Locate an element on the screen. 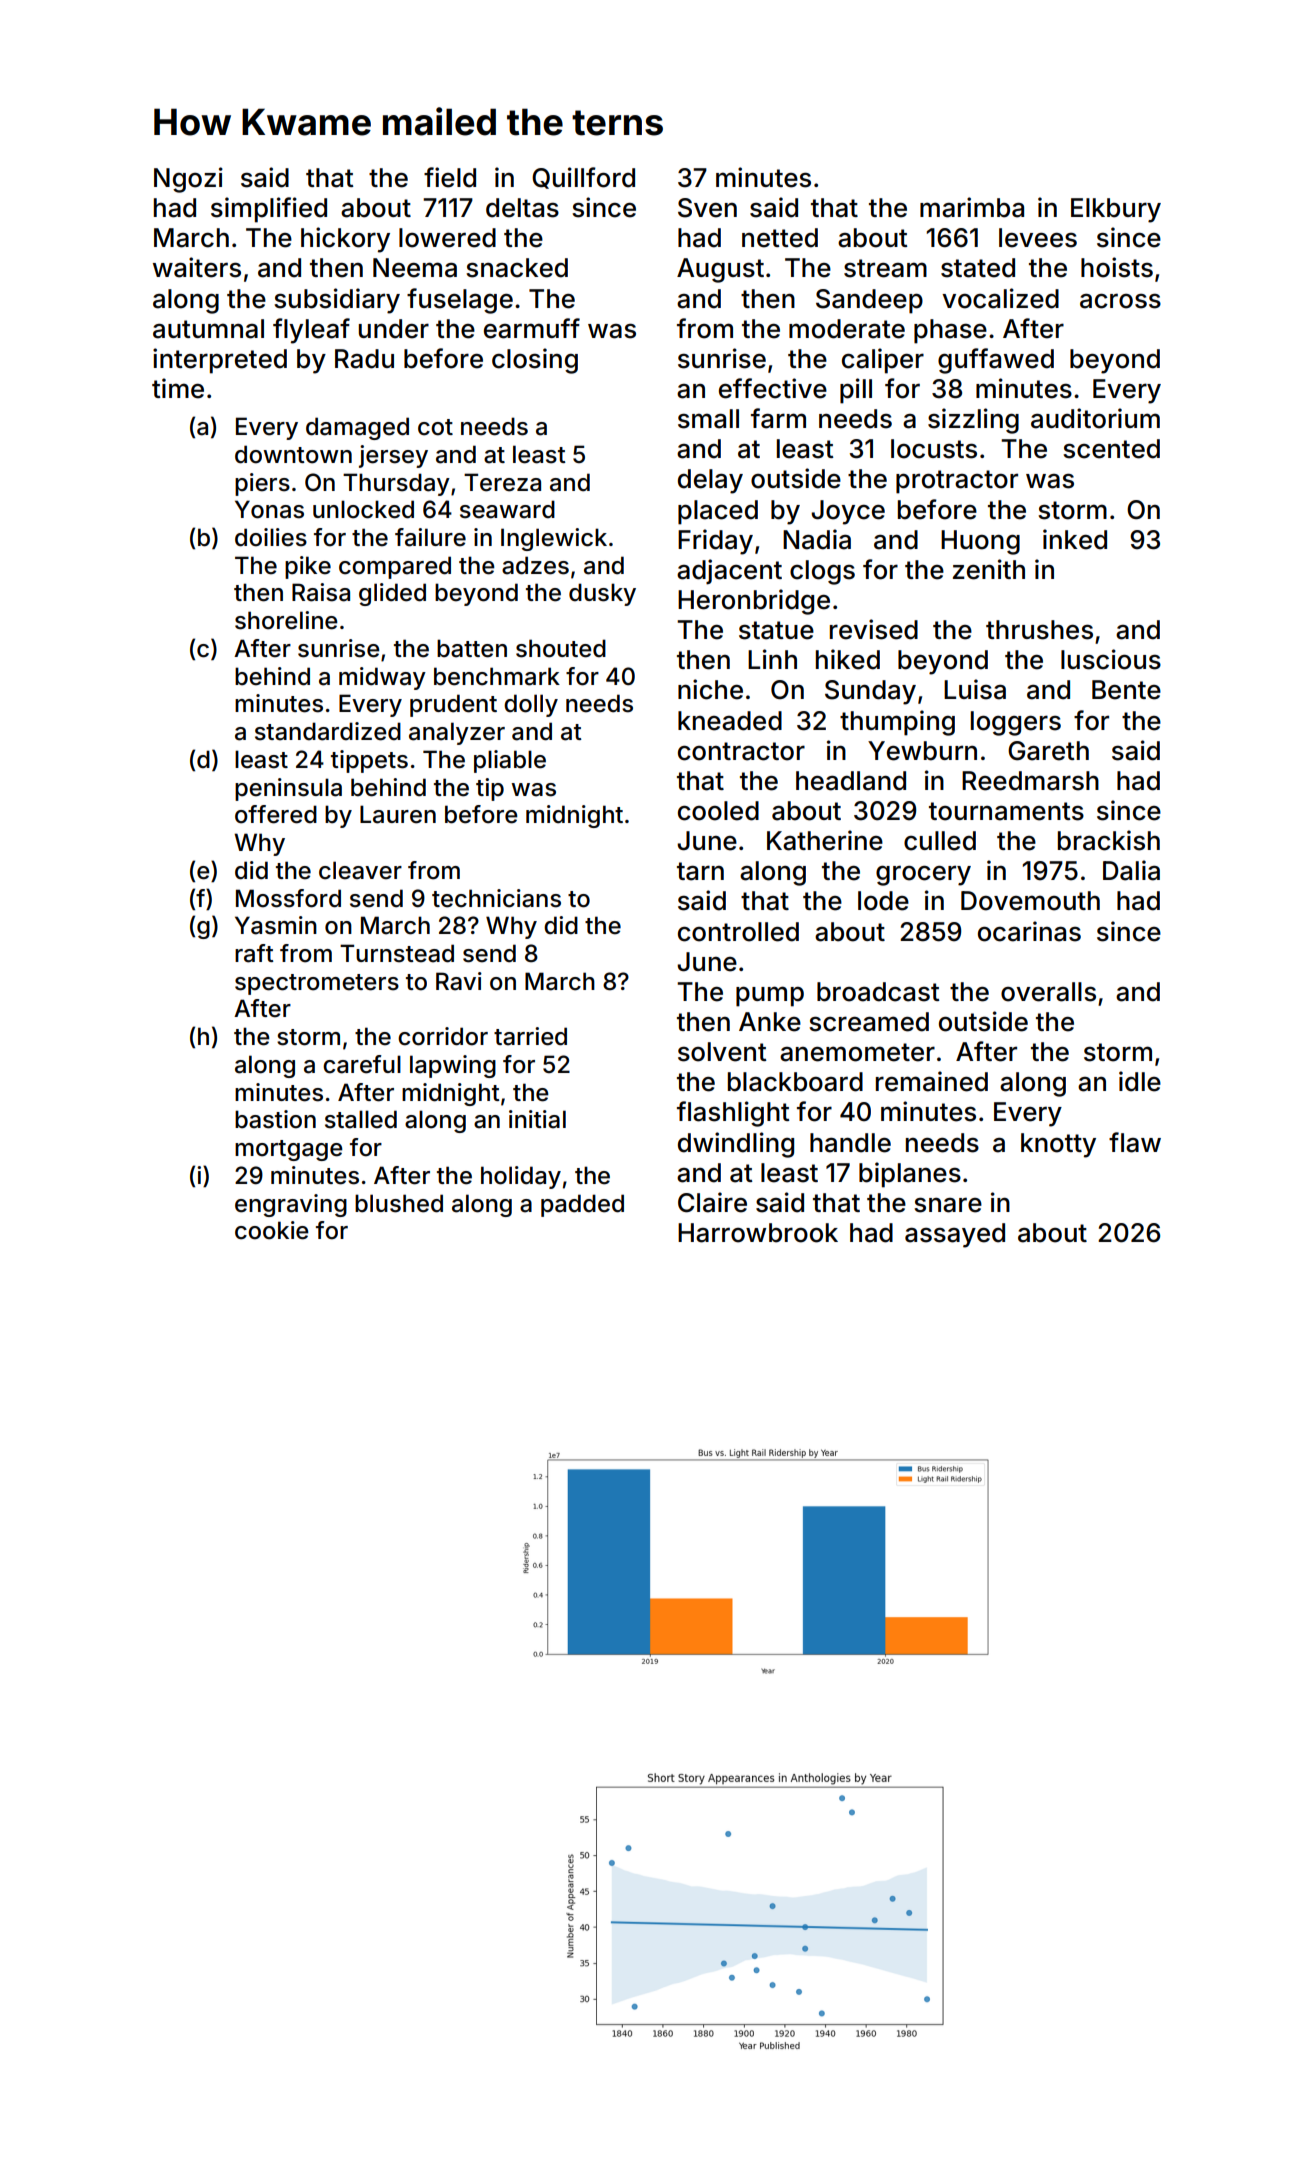 The width and height of the screenshot is (1314, 2164). damaged is located at coordinates (357, 428).
